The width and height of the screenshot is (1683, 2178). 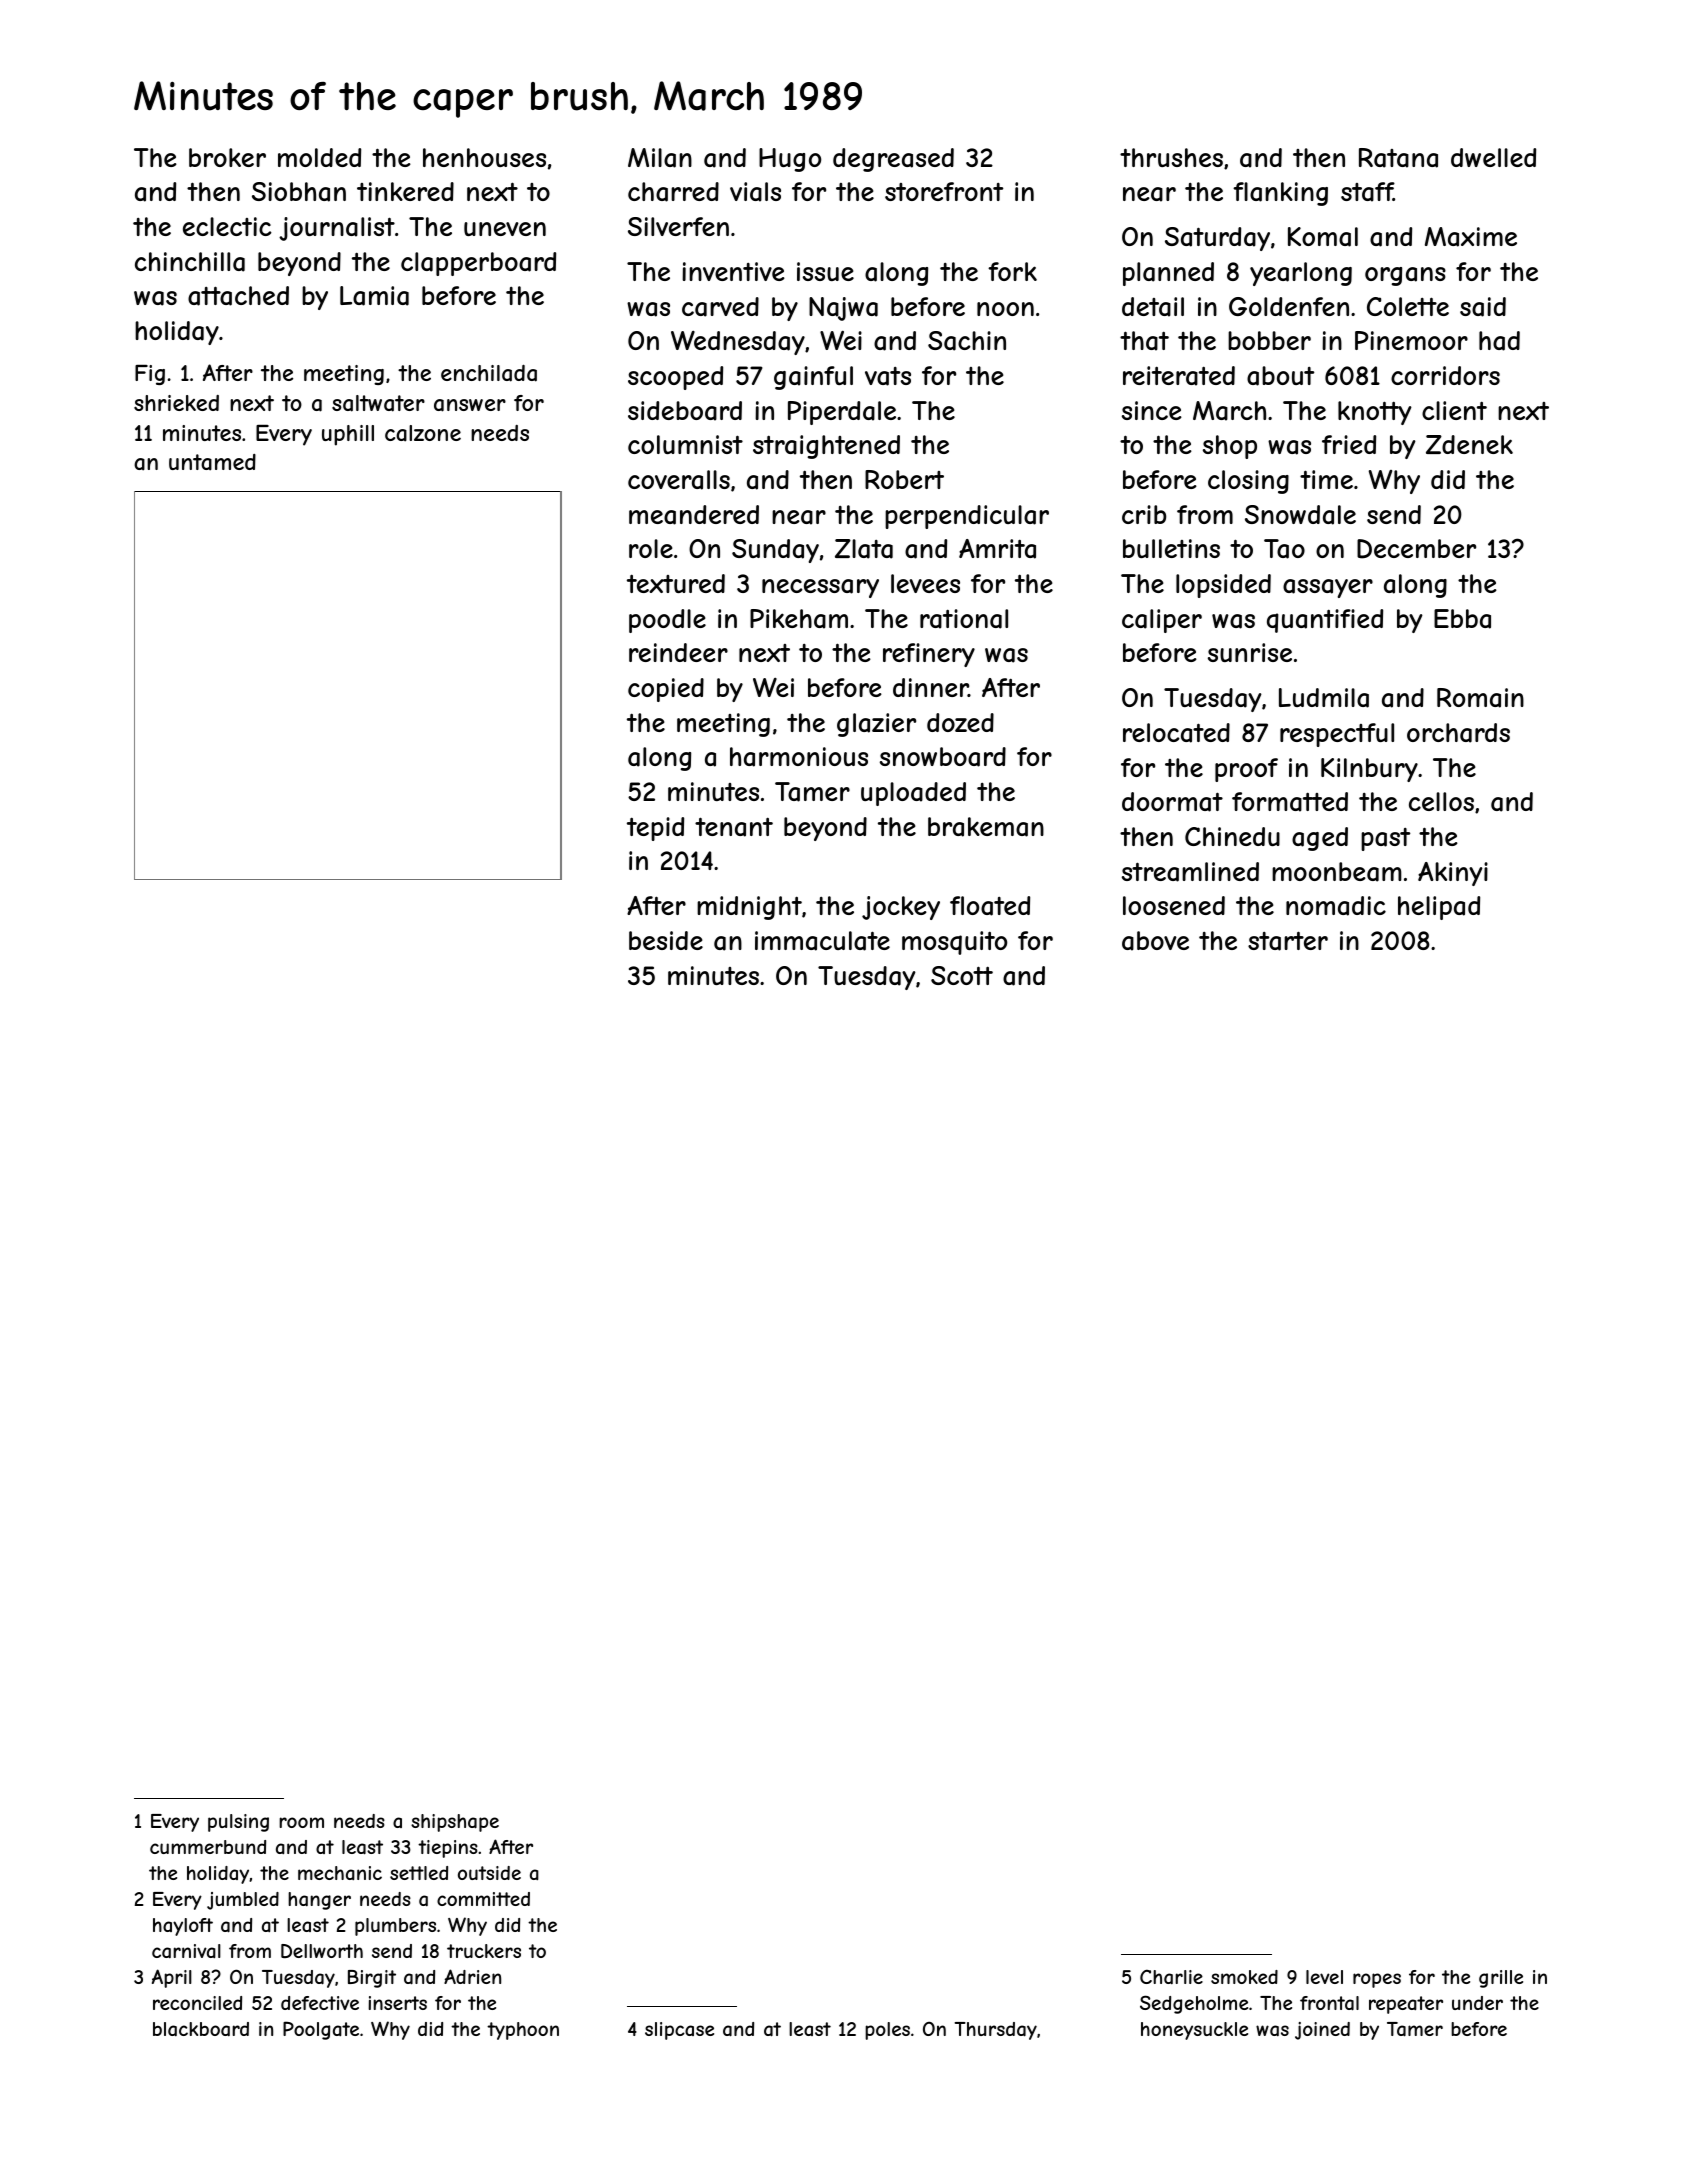 I want to click on grille, so click(x=1501, y=1979).
